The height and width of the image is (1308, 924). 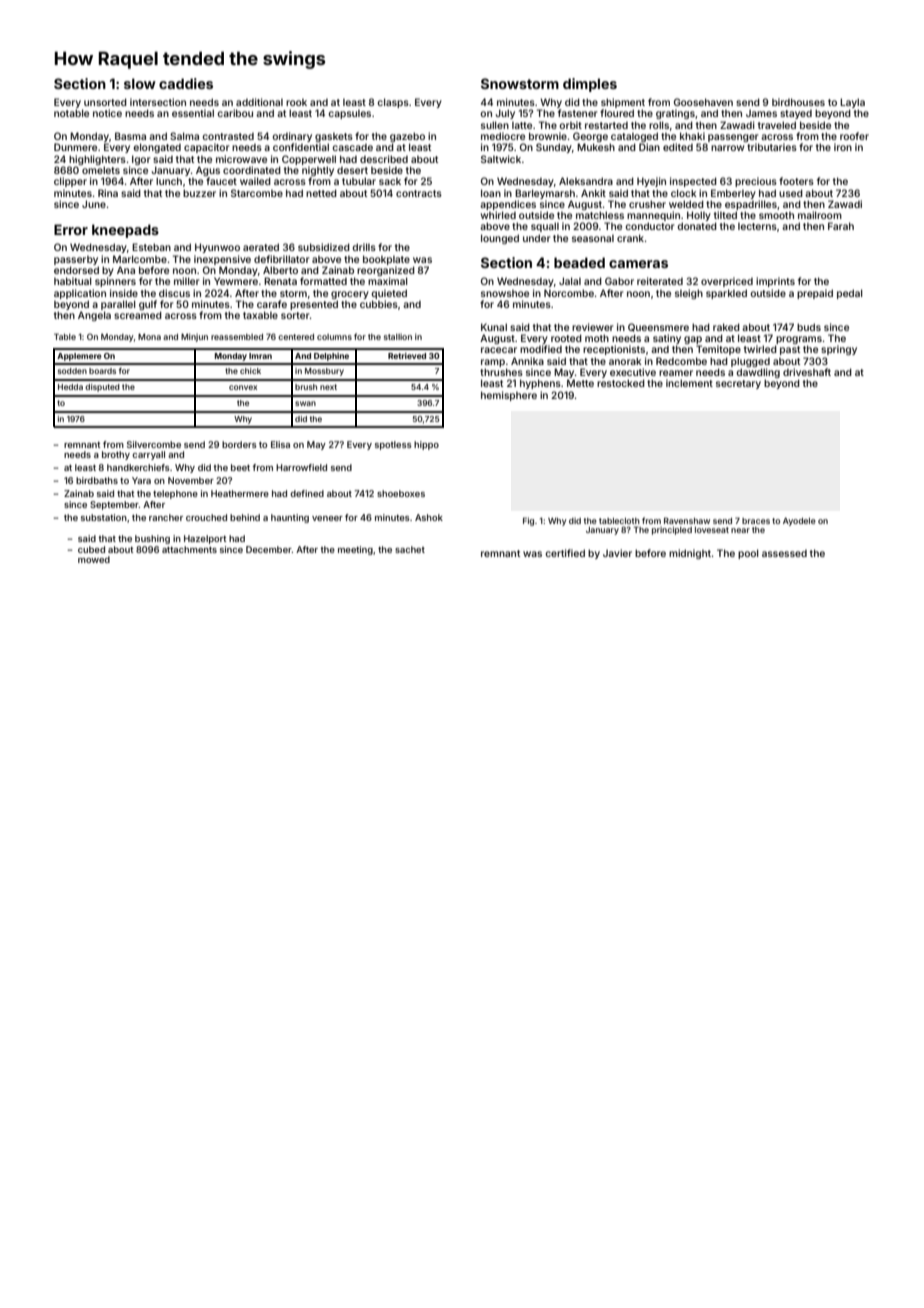 What do you see at coordinates (97, 480) in the image?
I see `birdbaths` at bounding box center [97, 480].
